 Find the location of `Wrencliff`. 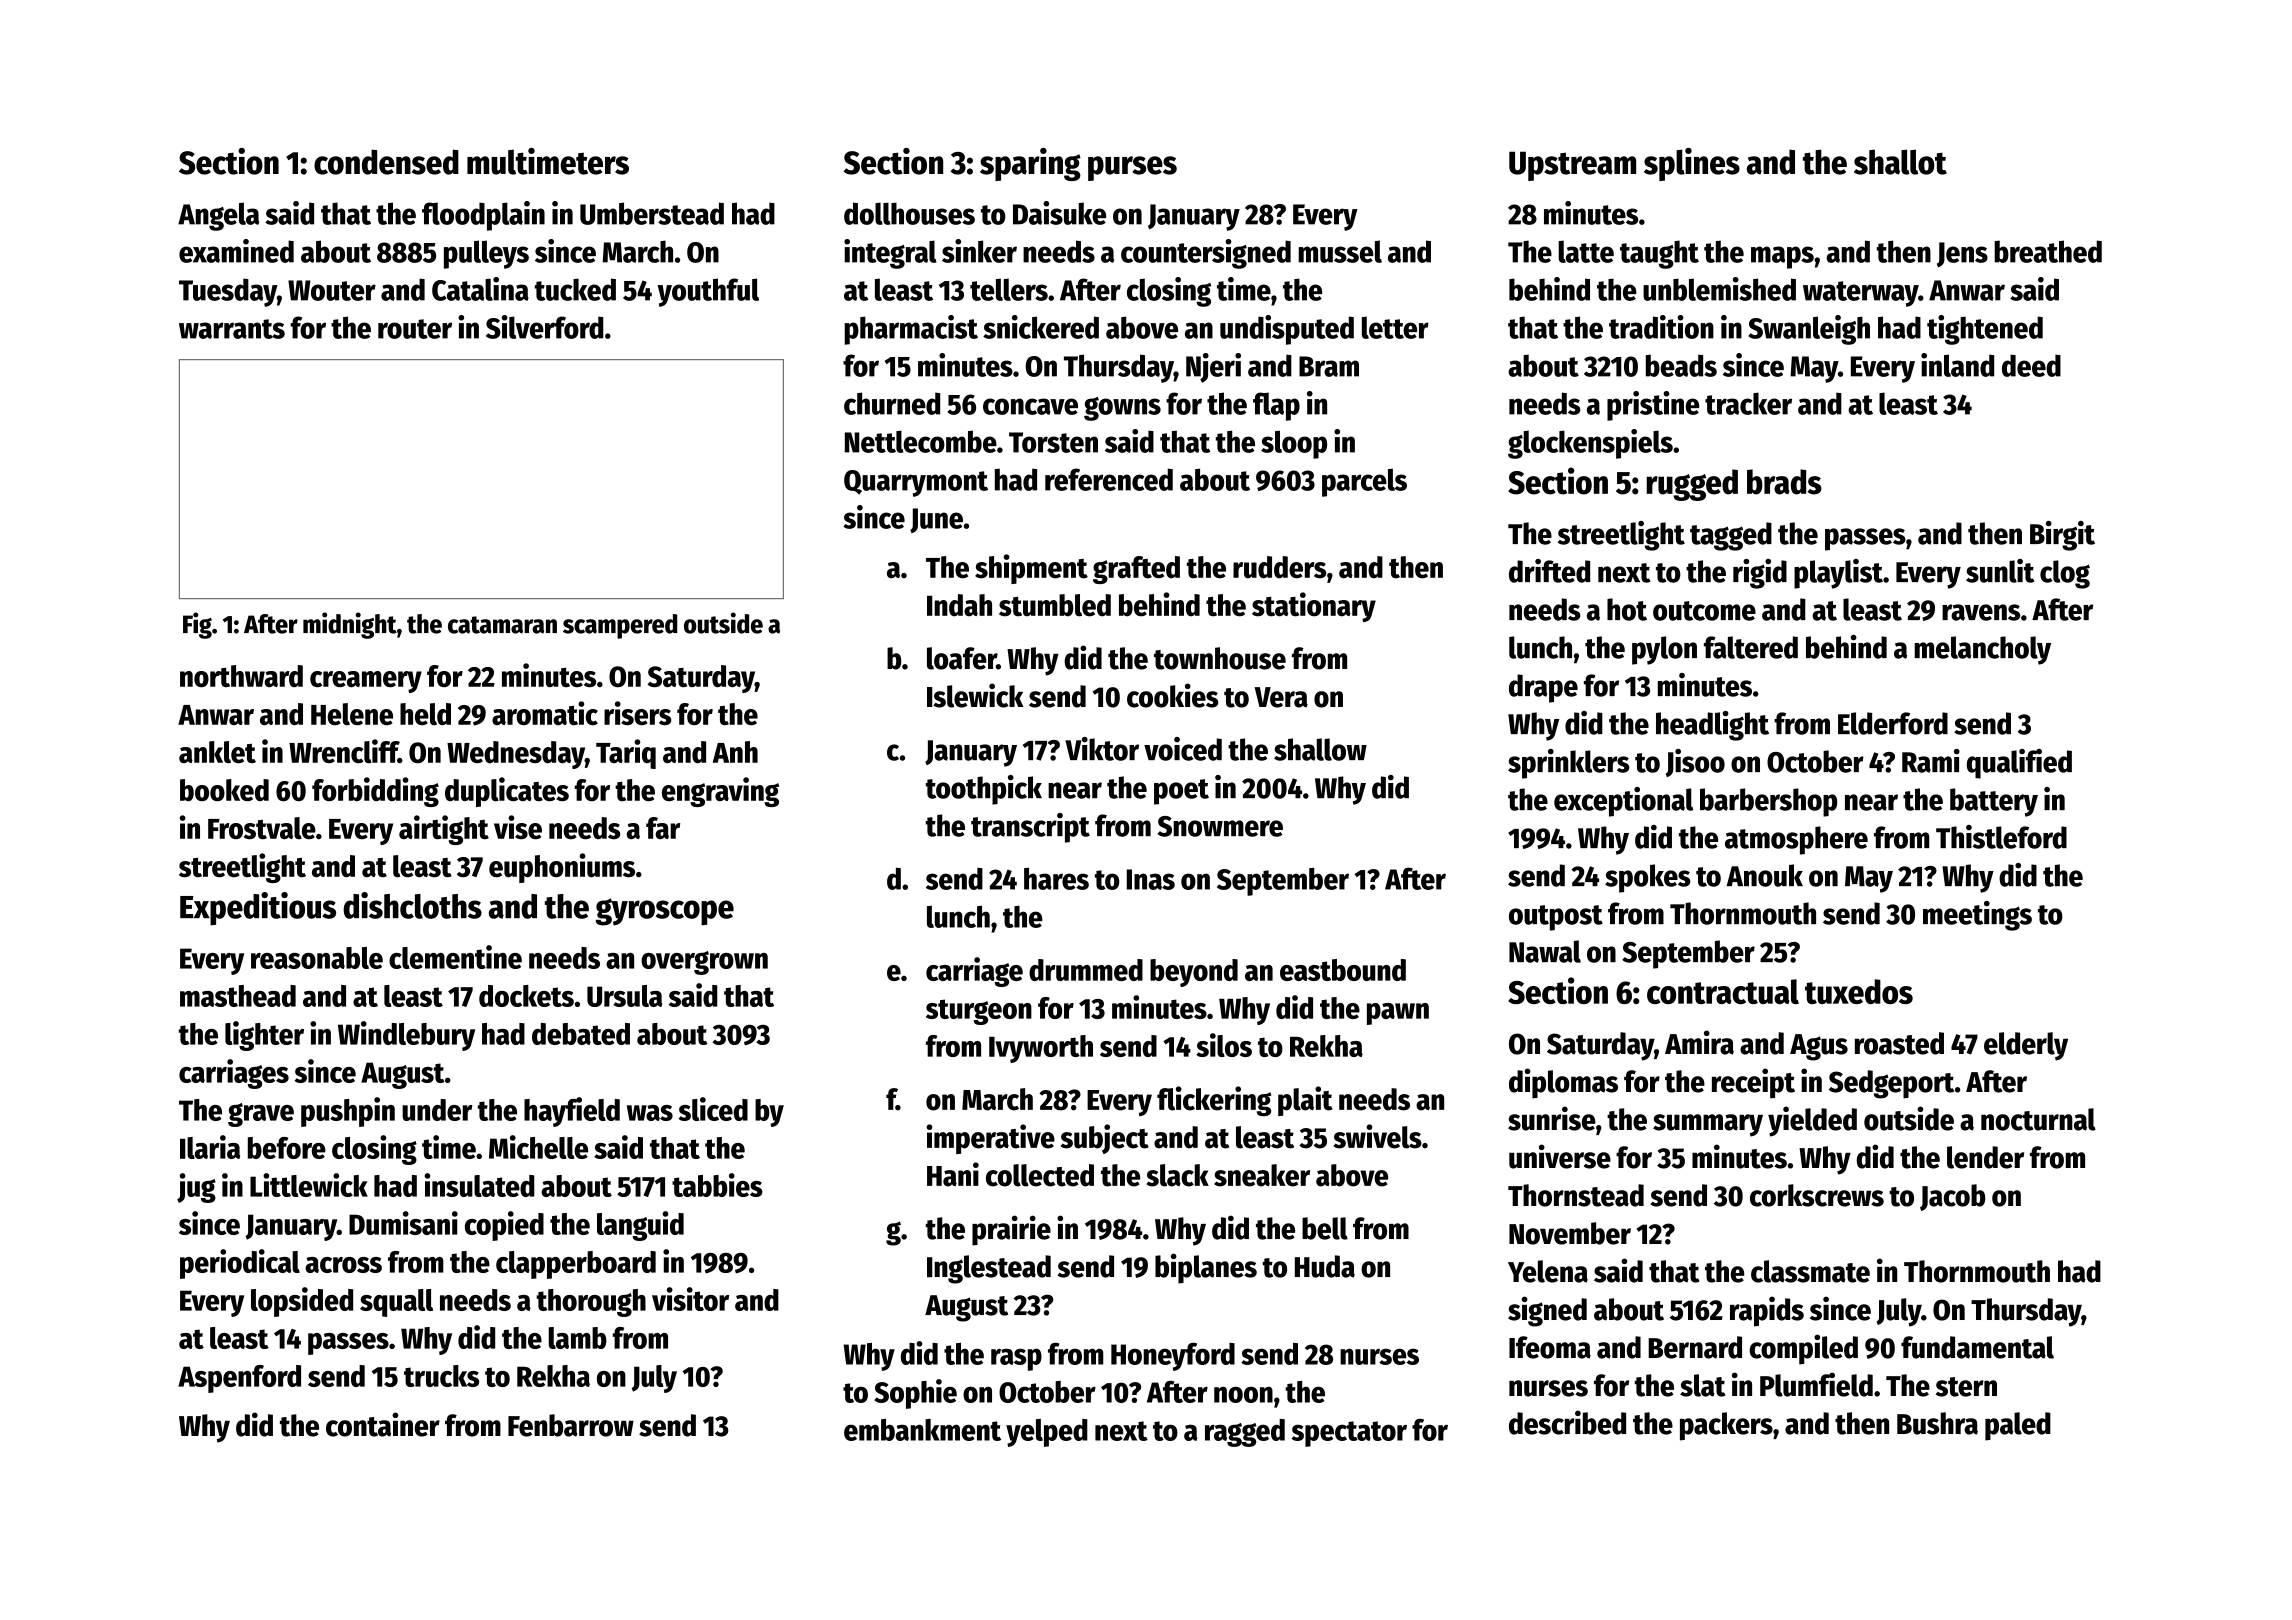

Wrencliff is located at coordinates (343, 751).
